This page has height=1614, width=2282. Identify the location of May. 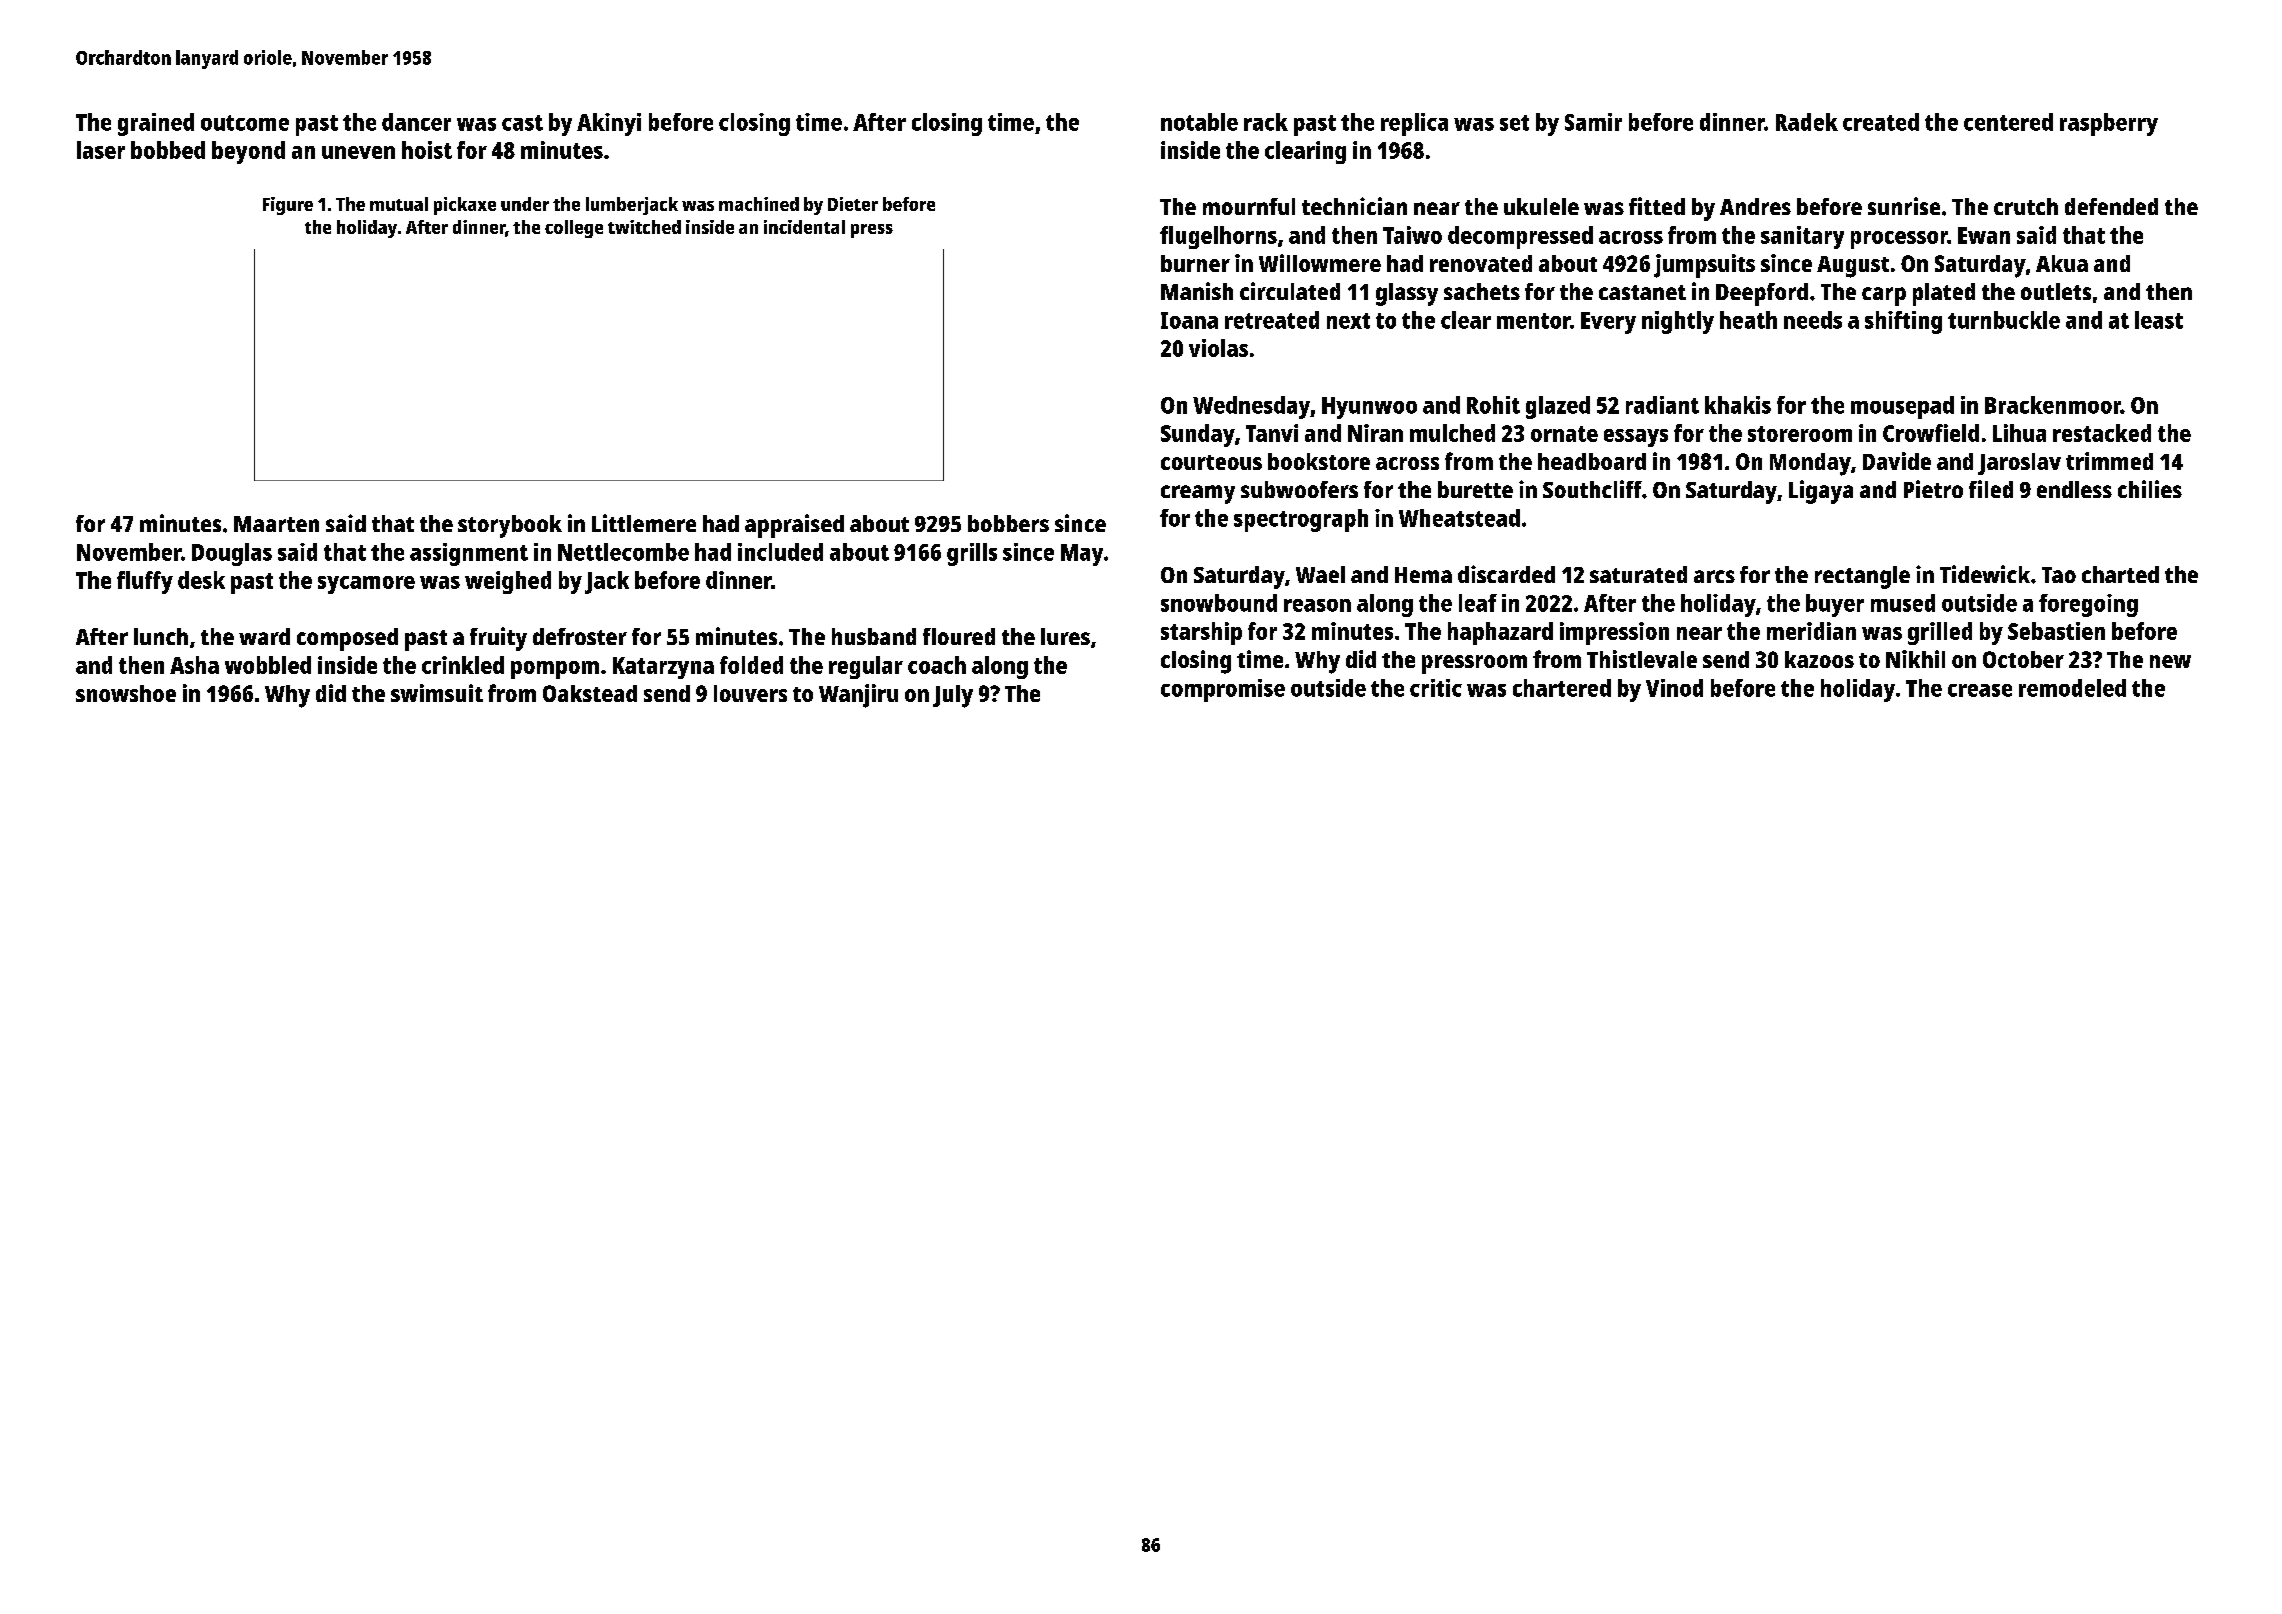
(1082, 555).
